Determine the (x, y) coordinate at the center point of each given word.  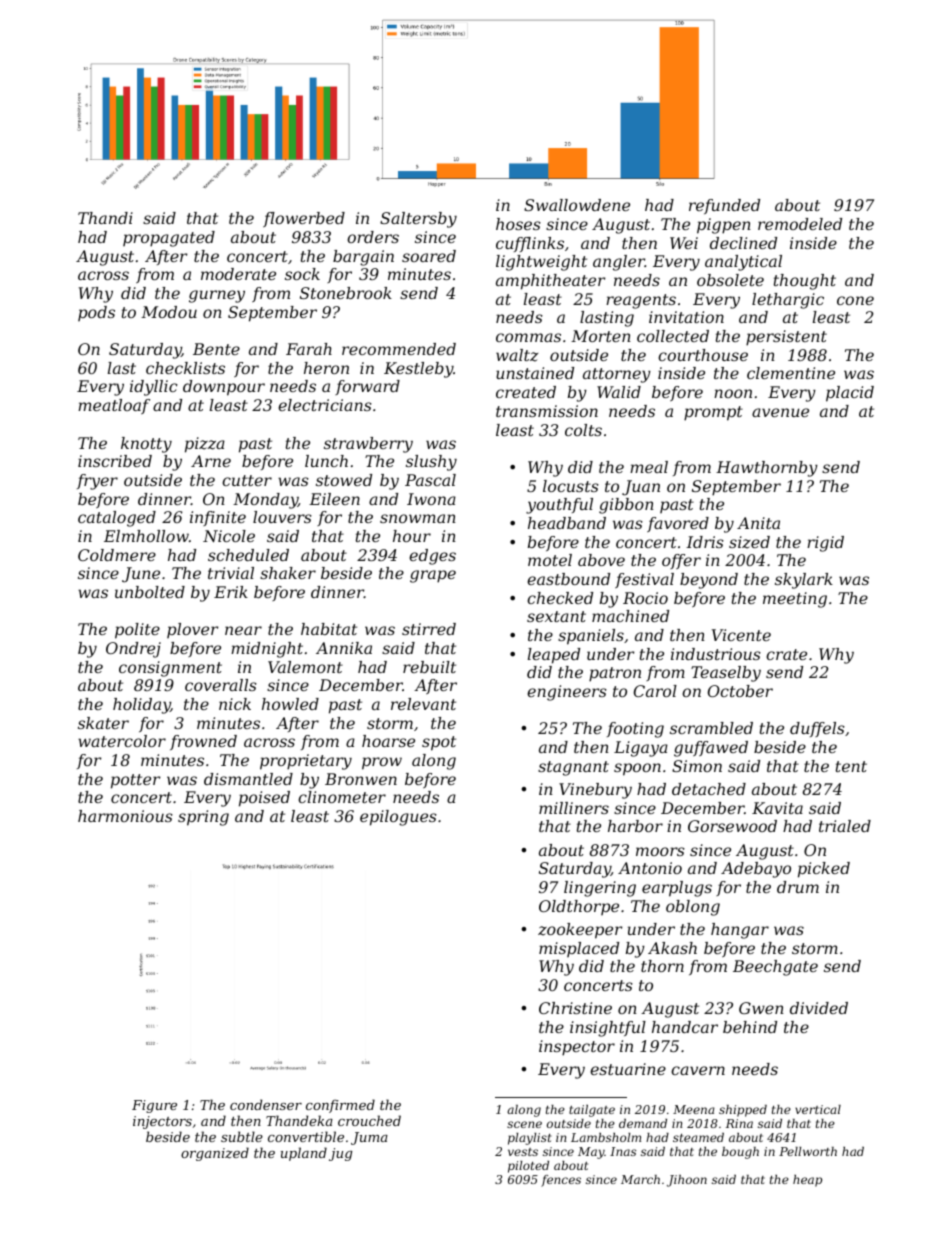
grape (433, 576)
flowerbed (304, 219)
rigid (825, 544)
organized (215, 1154)
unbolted (150, 592)
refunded (724, 206)
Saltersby (418, 220)
